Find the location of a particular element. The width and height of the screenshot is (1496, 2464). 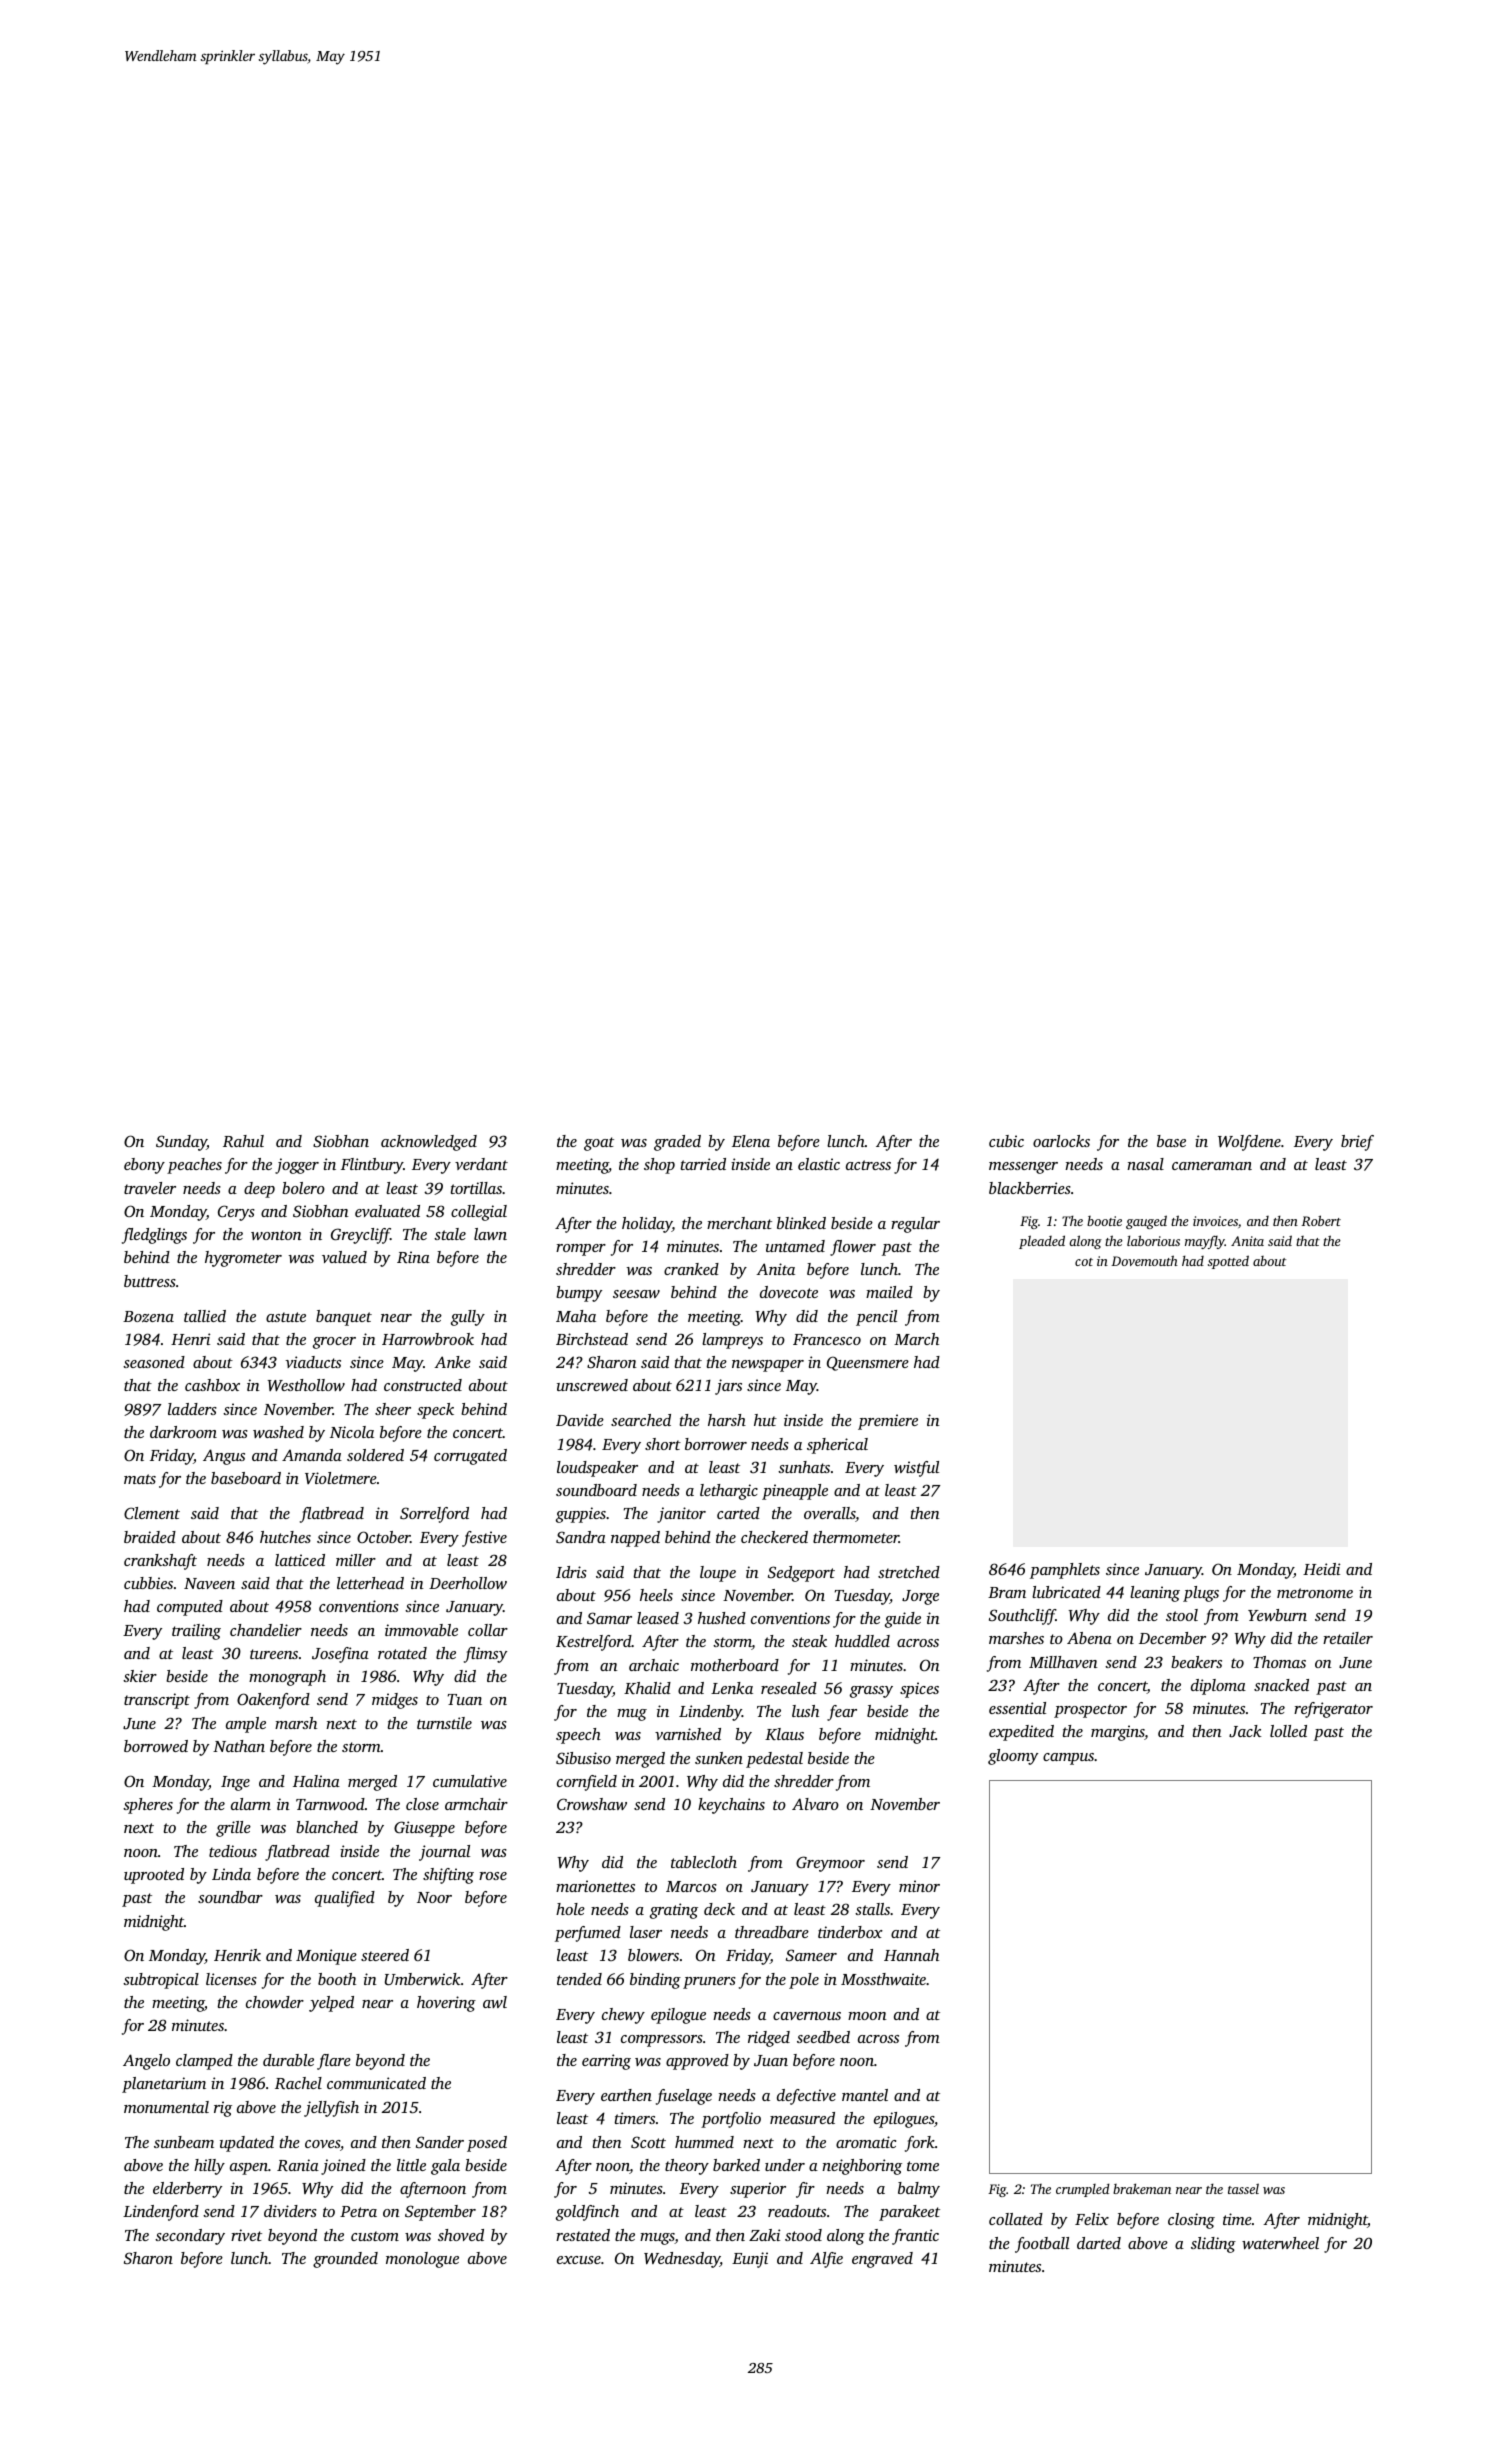

Sunday is located at coordinates (181, 1143).
